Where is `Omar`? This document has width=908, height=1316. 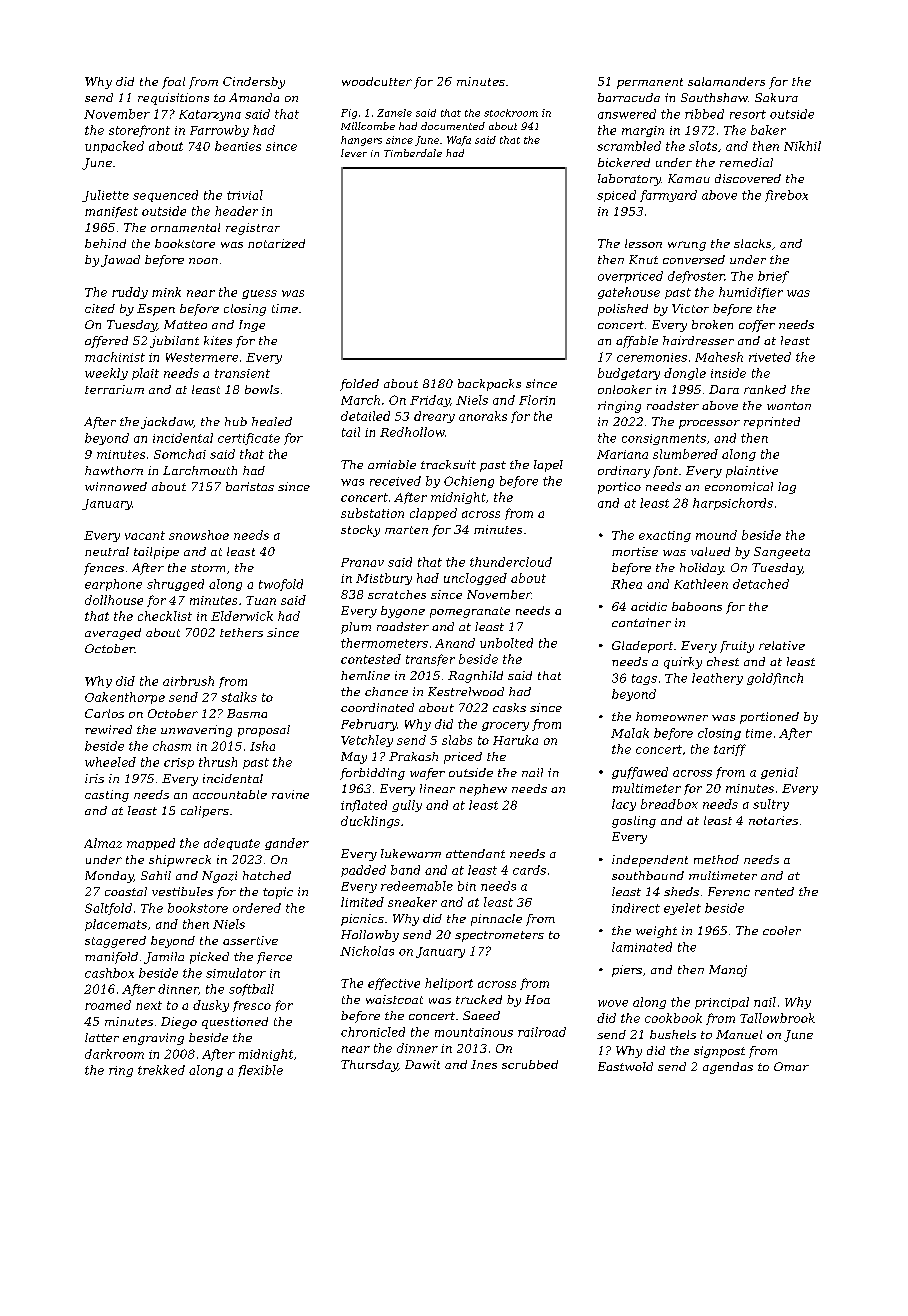
Omar is located at coordinates (791, 1066).
